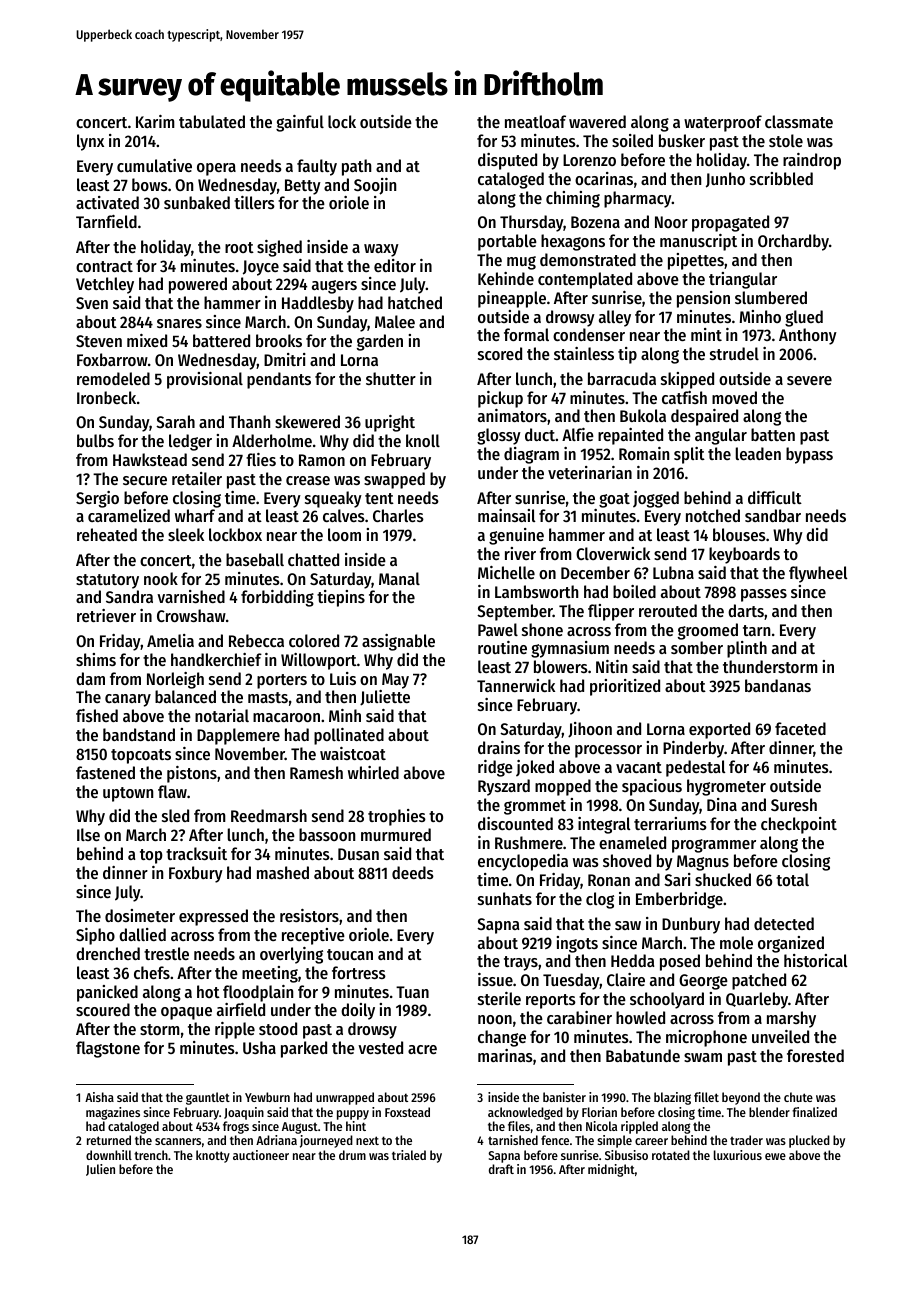 This document has width=924, height=1314. I want to click on whirled, so click(373, 772).
